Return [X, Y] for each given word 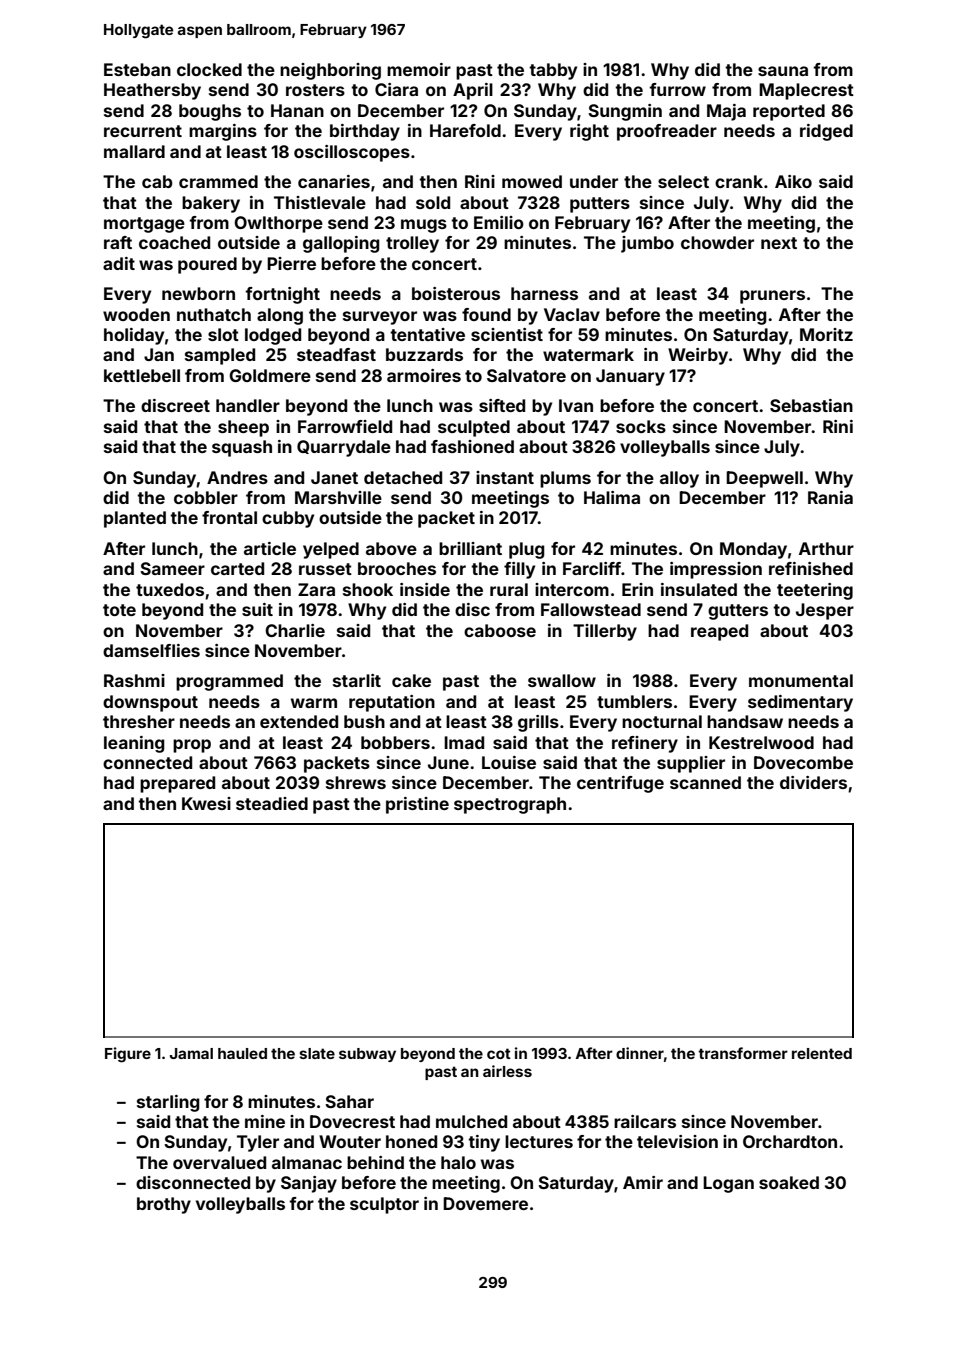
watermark [588, 354]
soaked [789, 1182]
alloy [679, 479]
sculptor [384, 1205]
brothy [164, 1205]
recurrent [143, 131]
